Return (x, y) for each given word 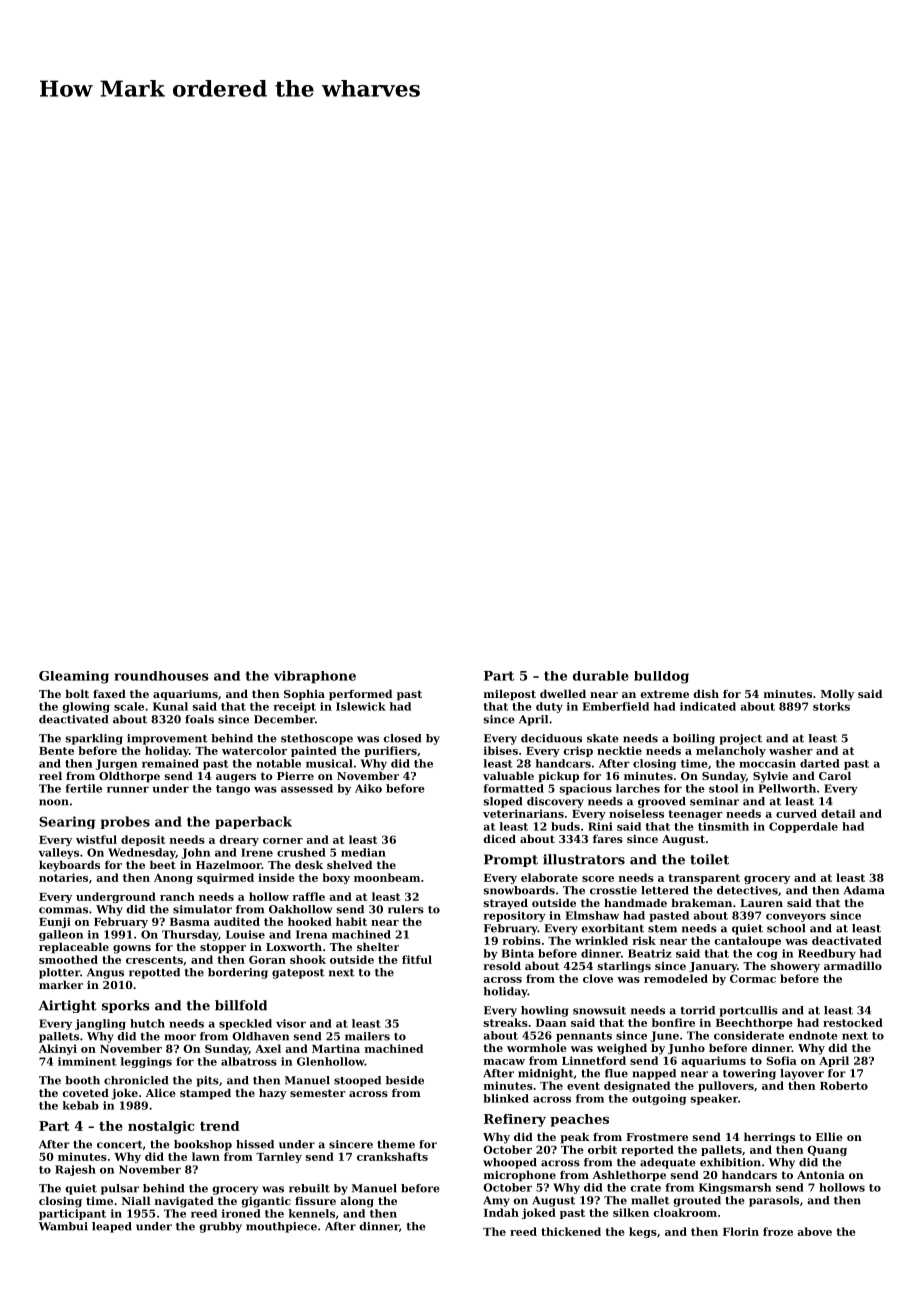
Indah (501, 1212)
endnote (813, 1035)
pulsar (120, 1189)
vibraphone (315, 677)
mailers (367, 1036)
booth (82, 1080)
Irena (312, 934)
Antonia (821, 1175)
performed (360, 695)
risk (644, 940)
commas (63, 910)
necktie (619, 750)
